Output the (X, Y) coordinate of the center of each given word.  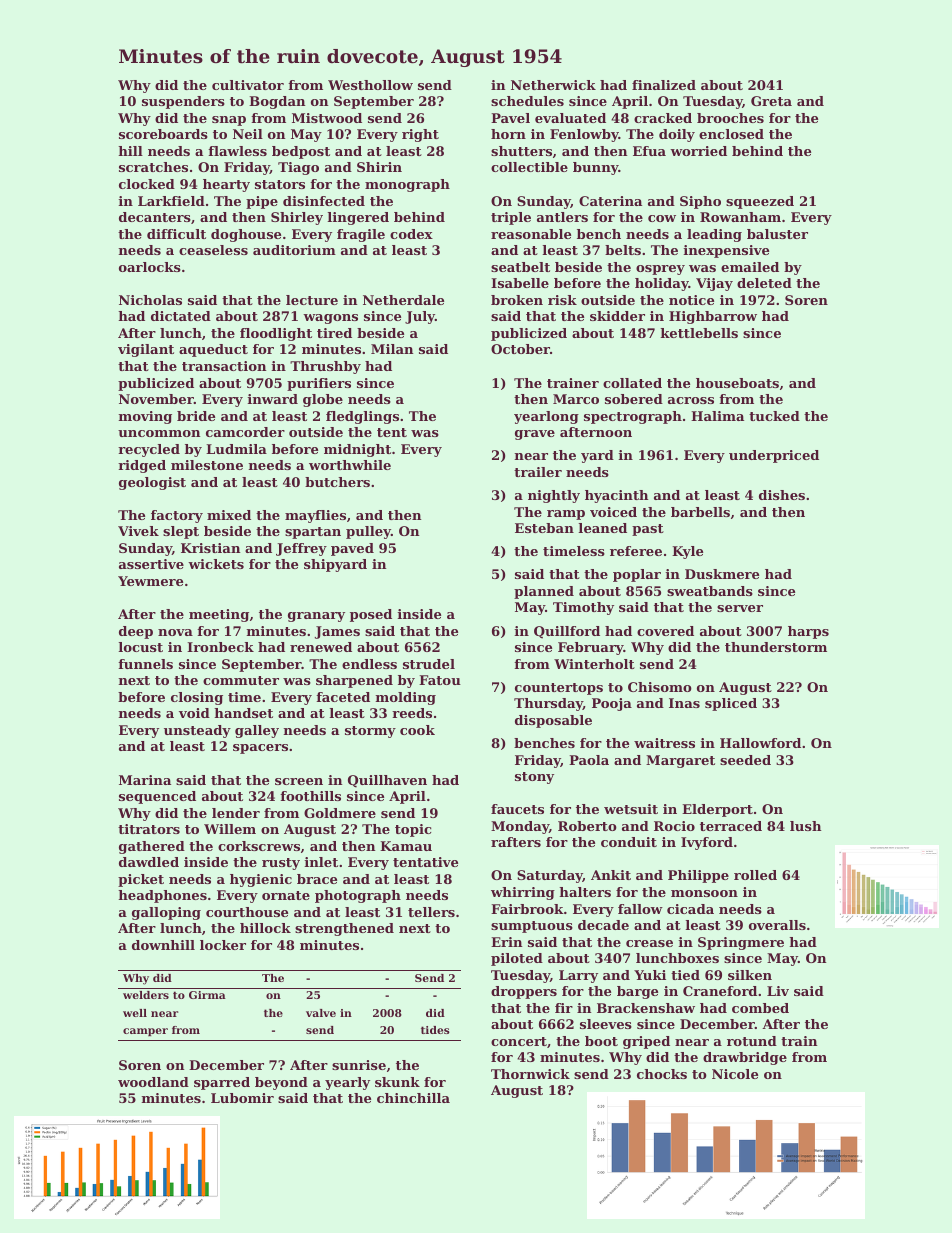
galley (257, 731)
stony (534, 778)
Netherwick (553, 85)
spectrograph (633, 417)
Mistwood (327, 118)
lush (805, 826)
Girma (207, 995)
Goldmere (340, 813)
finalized (664, 85)
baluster (777, 234)
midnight (357, 450)
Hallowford (760, 743)
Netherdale (403, 300)
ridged (142, 466)
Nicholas (150, 300)
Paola (589, 760)
